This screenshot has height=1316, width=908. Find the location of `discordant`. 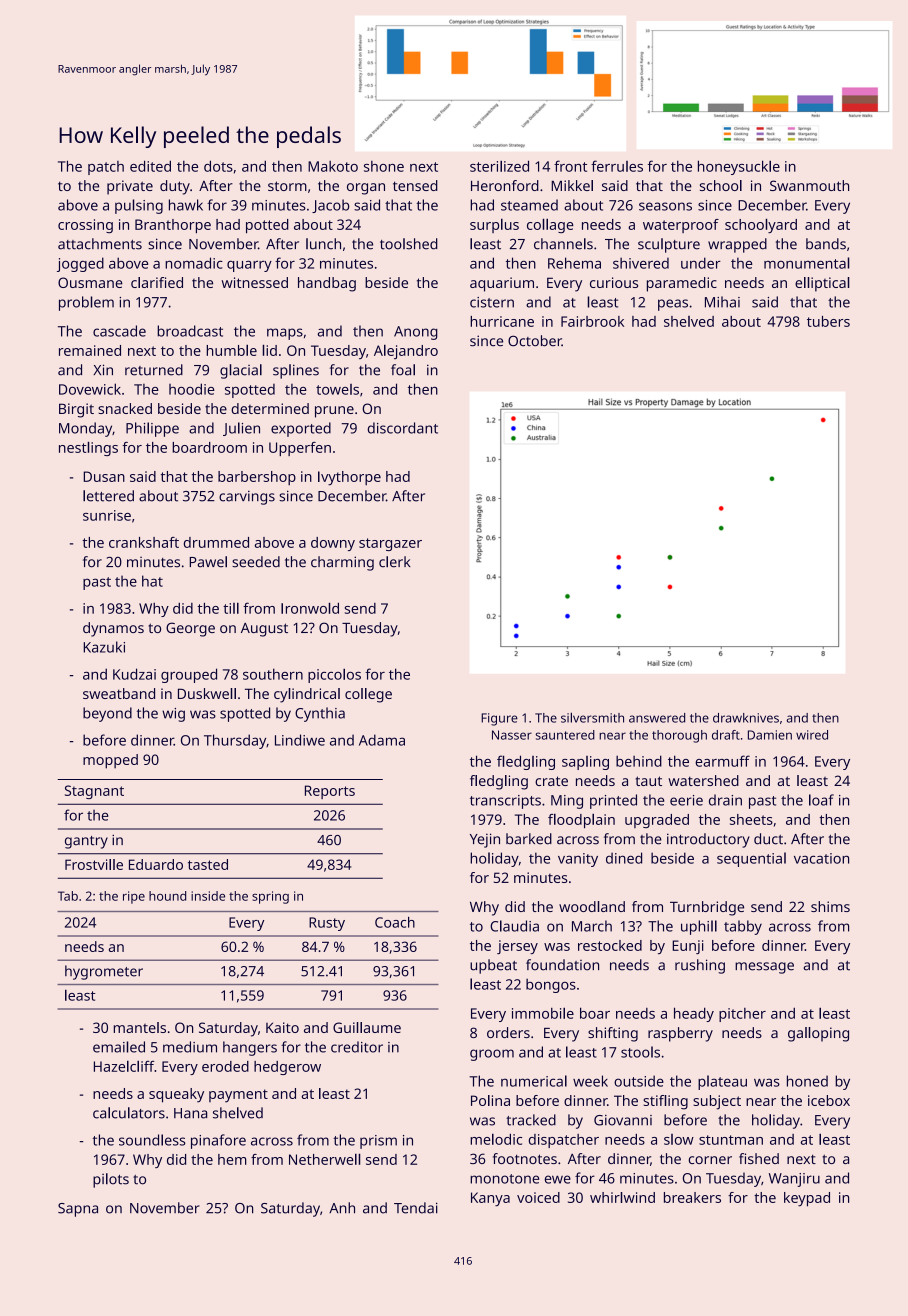

discordant is located at coordinates (402, 428).
